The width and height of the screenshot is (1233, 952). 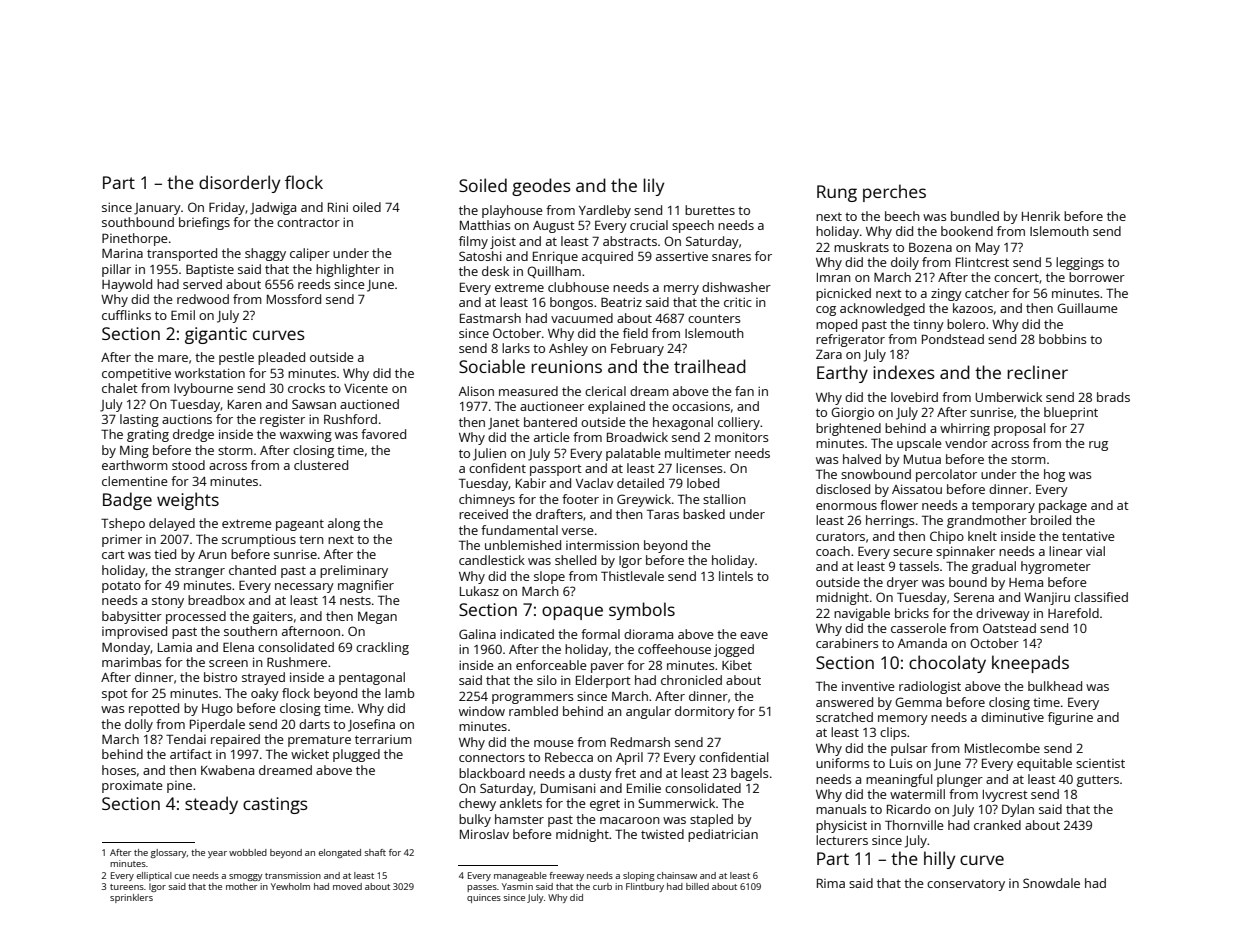 What do you see at coordinates (1005, 796) in the screenshot?
I see `Ivycrest` at bounding box center [1005, 796].
